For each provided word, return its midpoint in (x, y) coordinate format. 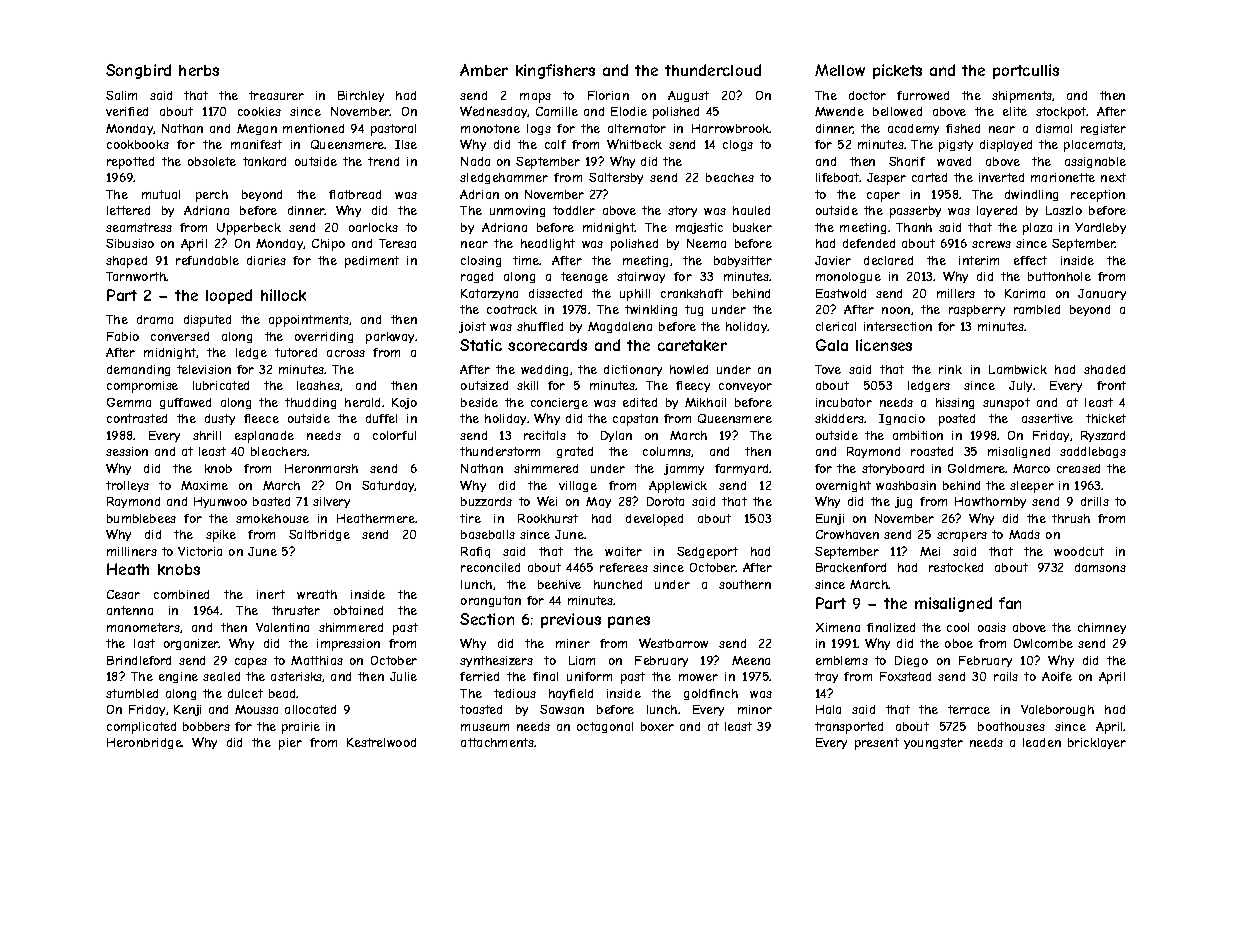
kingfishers (555, 71)
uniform (589, 676)
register (1103, 129)
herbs (199, 70)
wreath (317, 594)
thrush (1071, 518)
